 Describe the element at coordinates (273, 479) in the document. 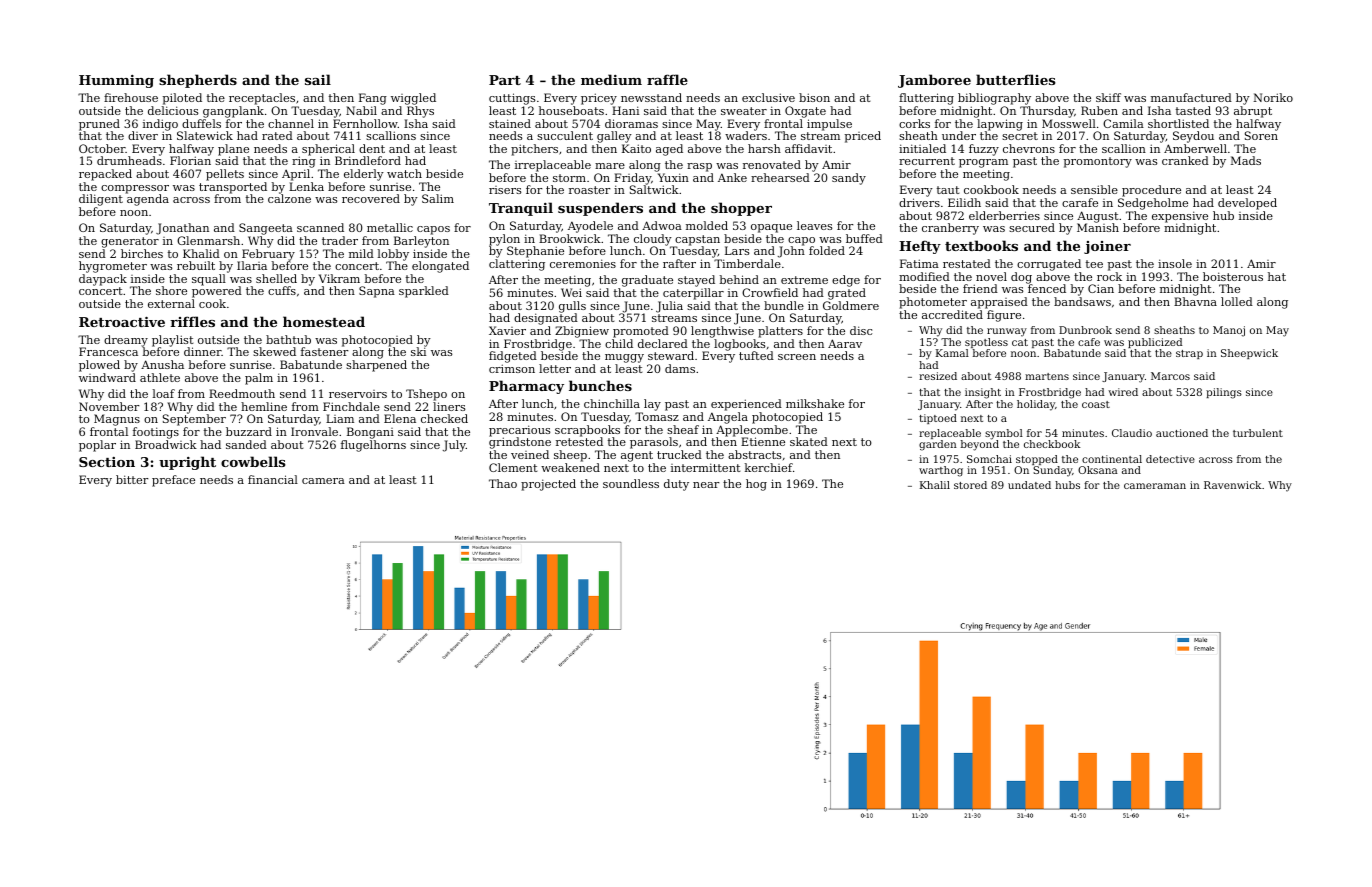

I see `financial` at that location.
